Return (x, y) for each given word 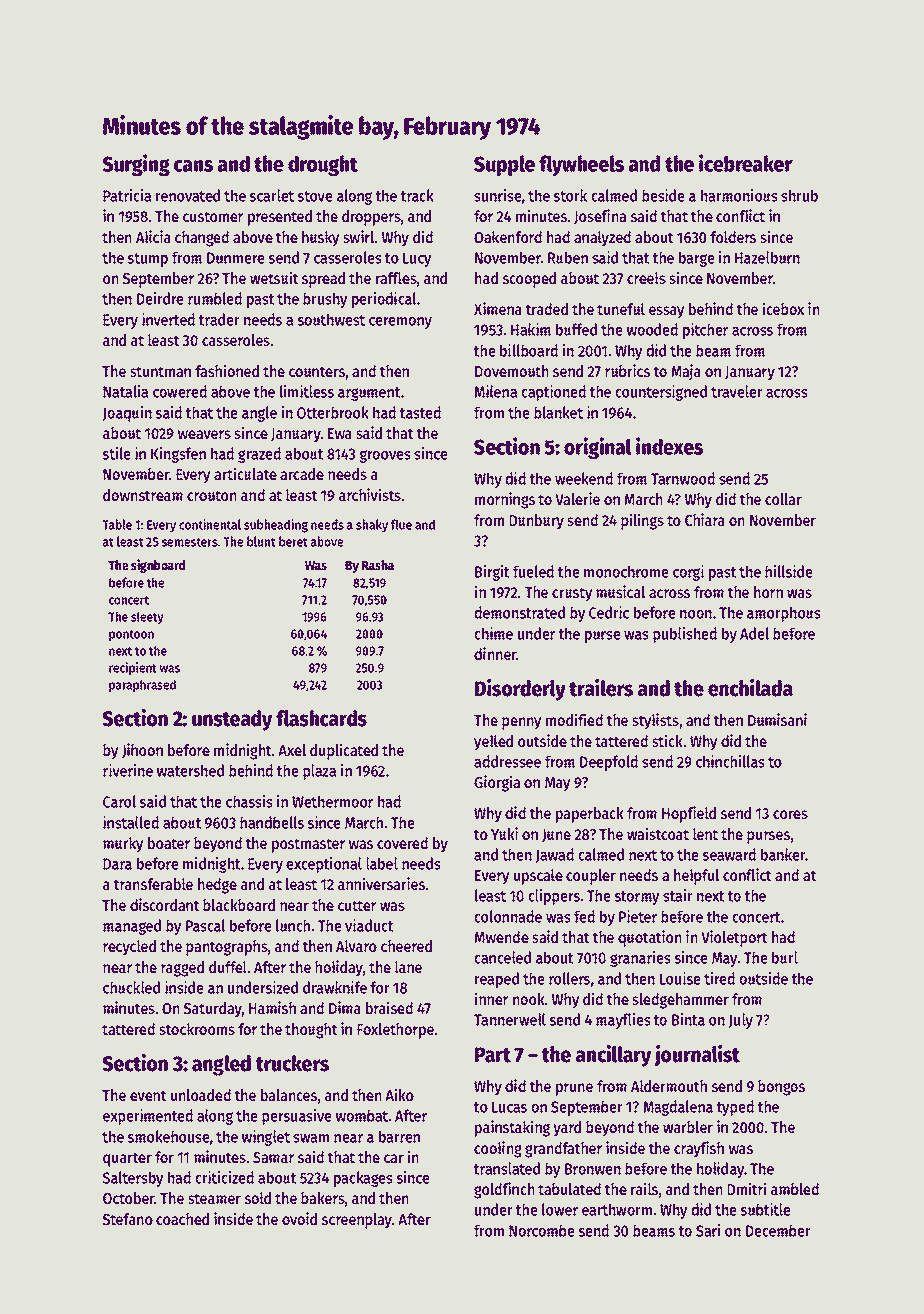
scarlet (272, 195)
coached (182, 1219)
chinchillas (730, 761)
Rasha (378, 565)
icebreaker (746, 163)
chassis (249, 801)
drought (323, 165)
